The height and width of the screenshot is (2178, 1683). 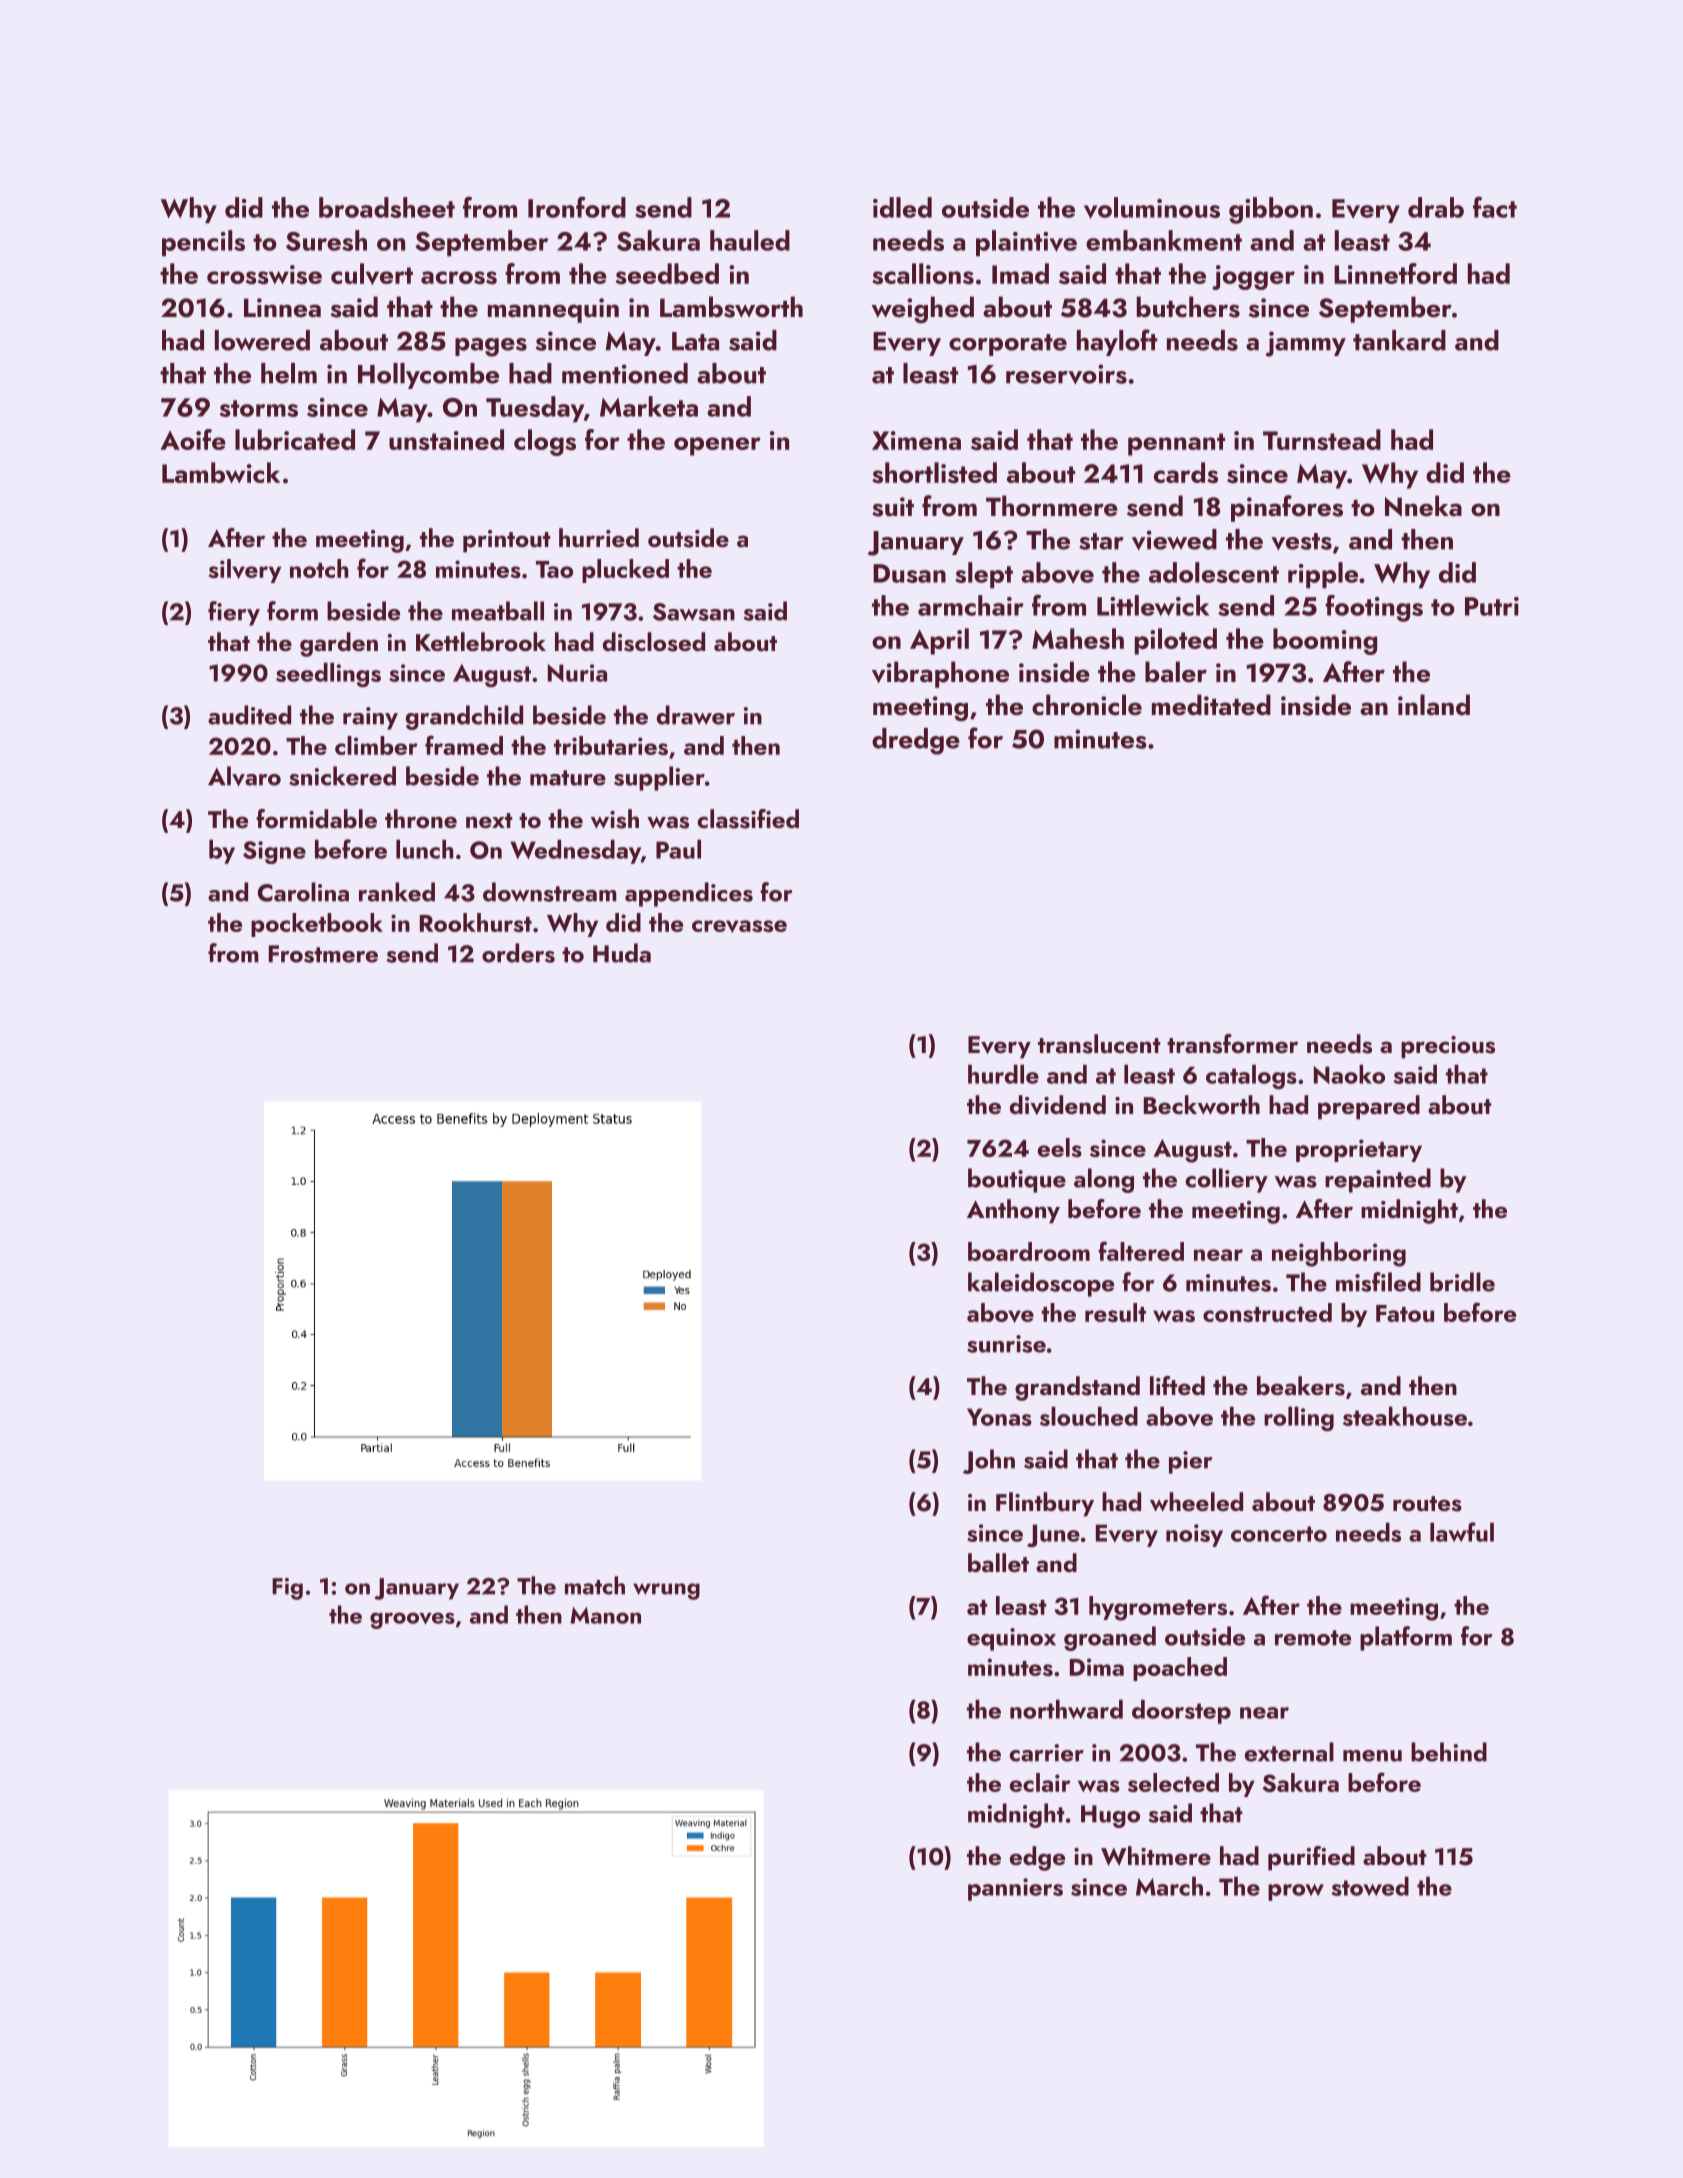 I want to click on Frostmere, so click(x=323, y=954).
